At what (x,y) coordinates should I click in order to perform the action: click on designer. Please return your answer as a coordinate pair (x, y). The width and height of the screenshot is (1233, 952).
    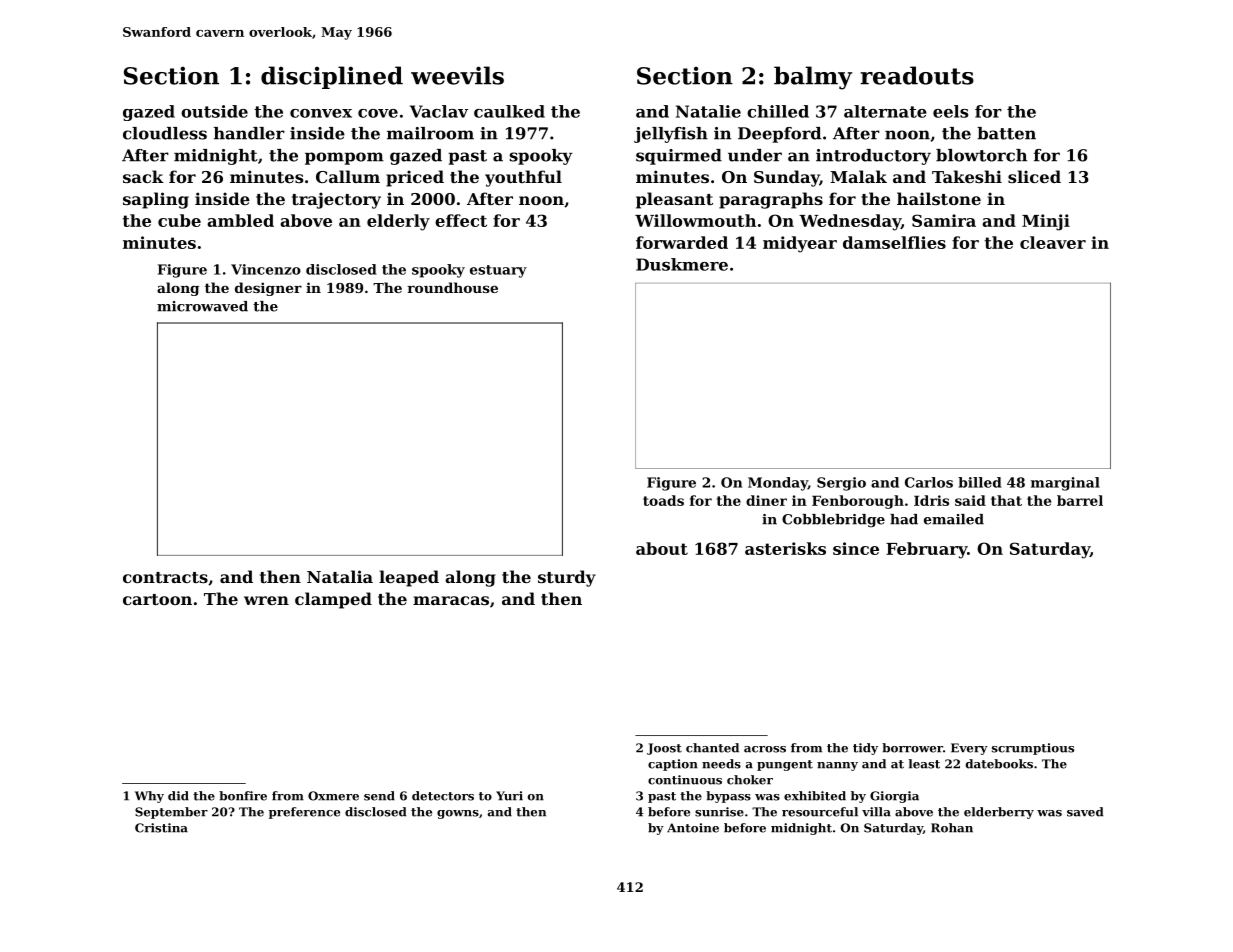
    Looking at the image, I should click on (268, 289).
